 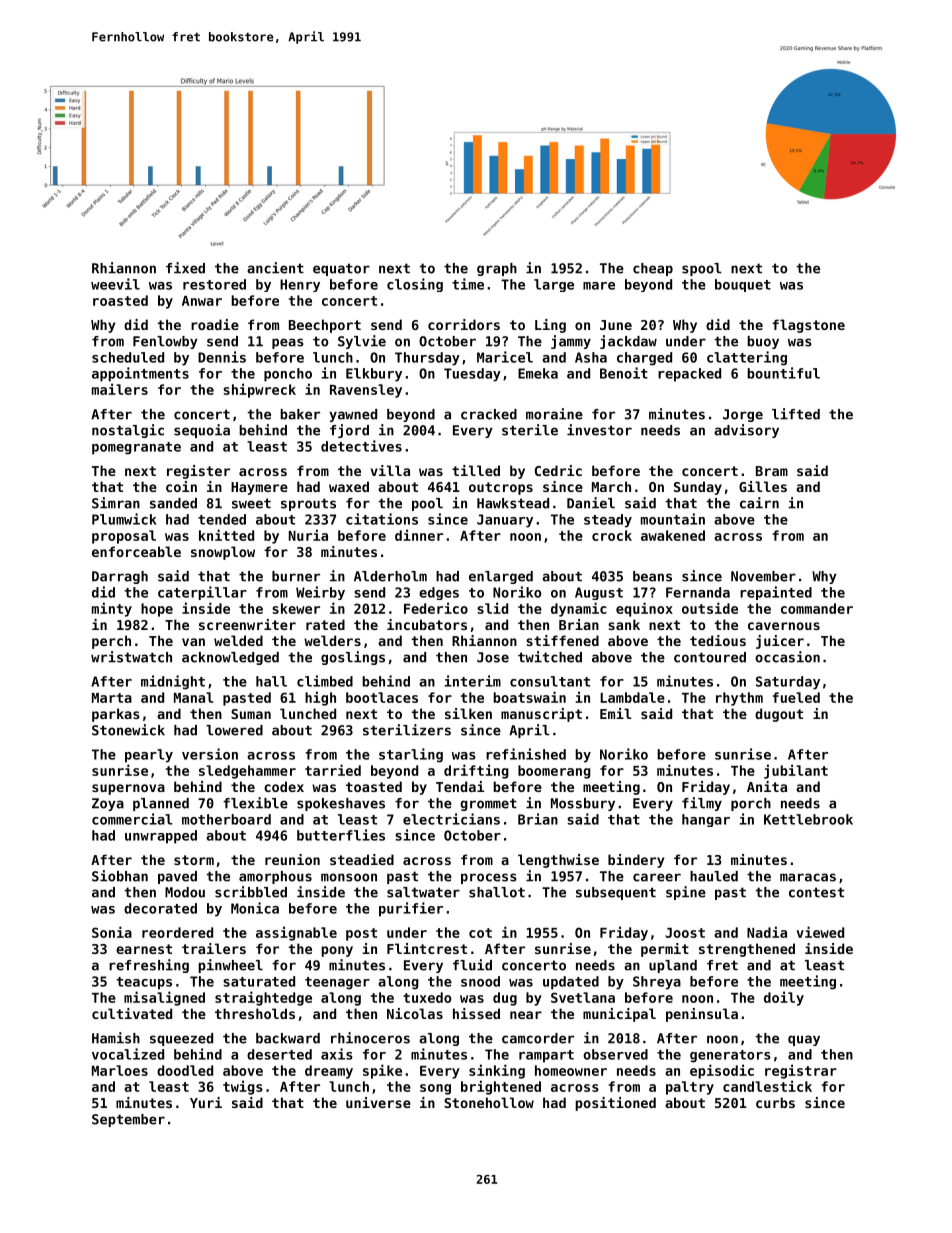 What do you see at coordinates (419, 535) in the screenshot?
I see `dinner` at bounding box center [419, 535].
